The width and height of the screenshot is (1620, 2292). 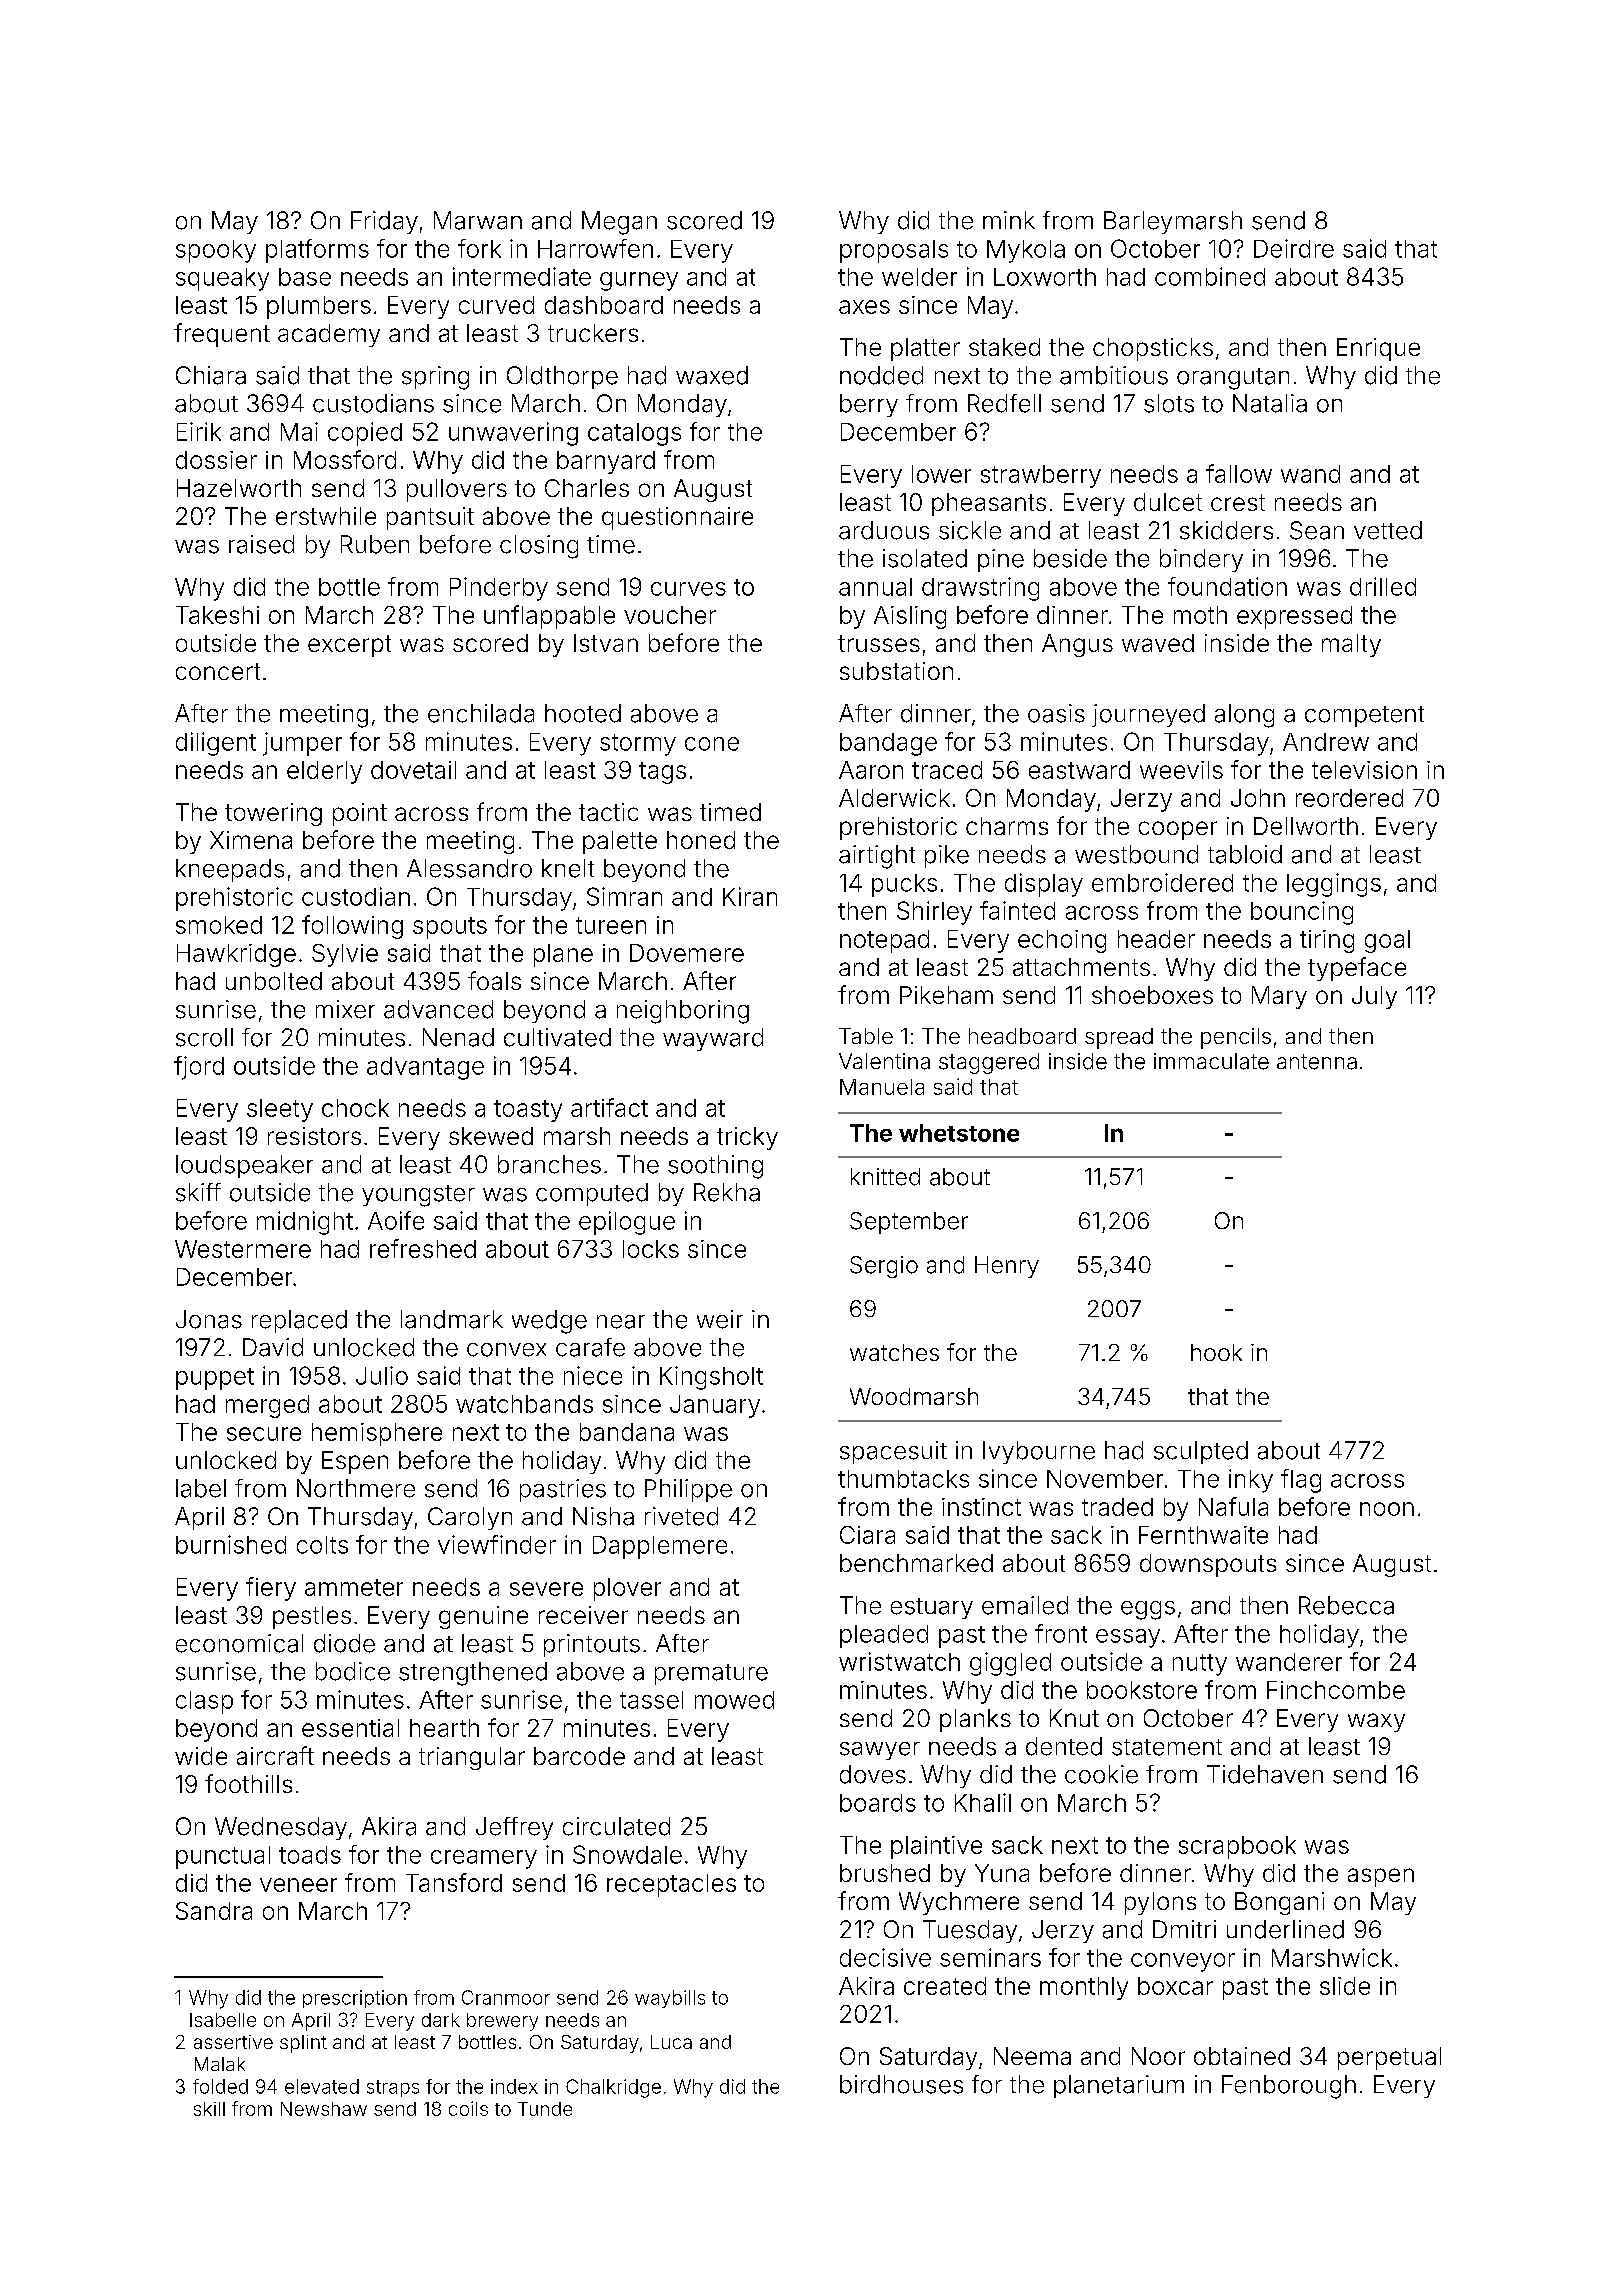 What do you see at coordinates (324, 2109) in the screenshot?
I see `Newshaw` at bounding box center [324, 2109].
